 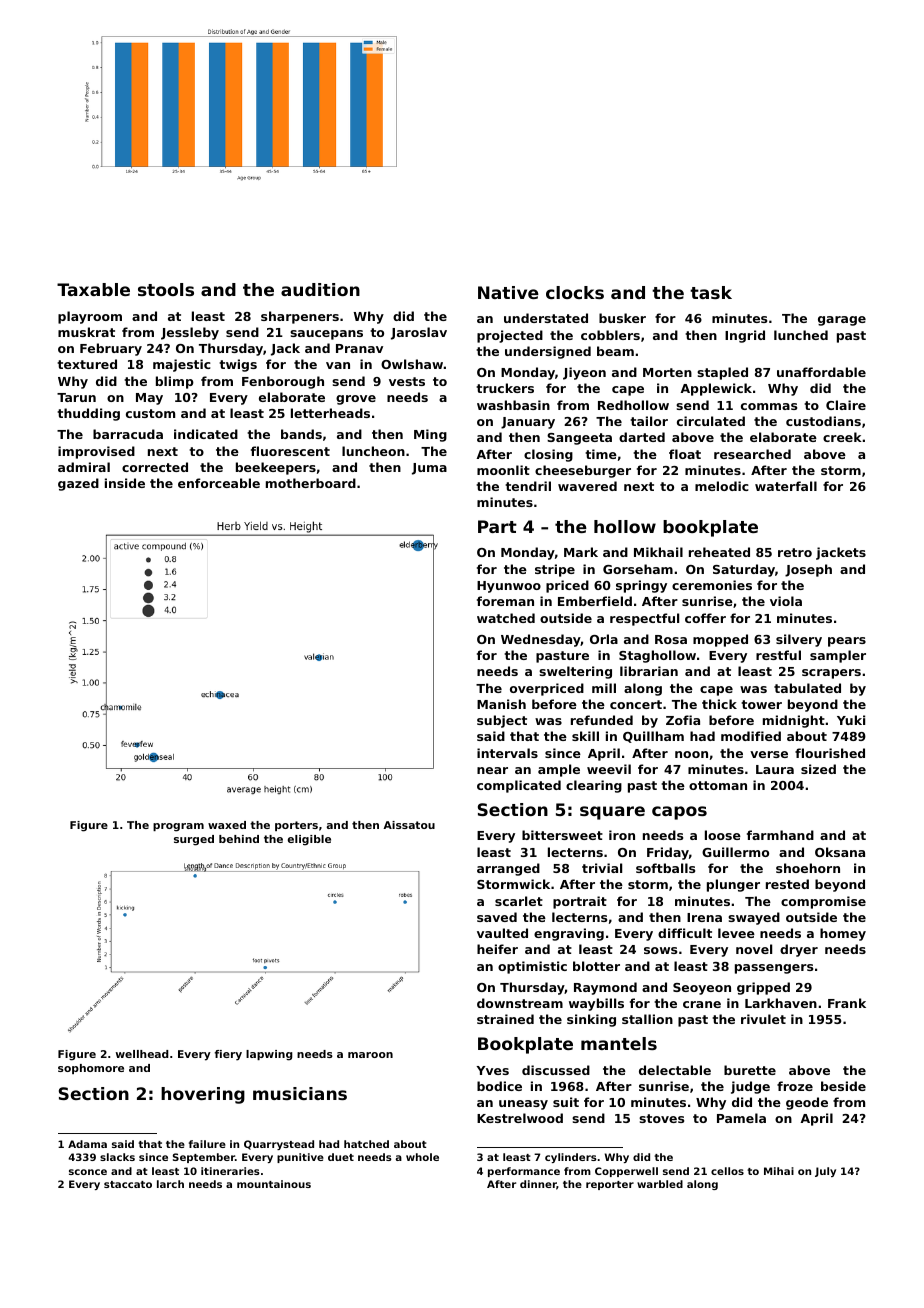 I want to click on plunger, so click(x=733, y=885).
